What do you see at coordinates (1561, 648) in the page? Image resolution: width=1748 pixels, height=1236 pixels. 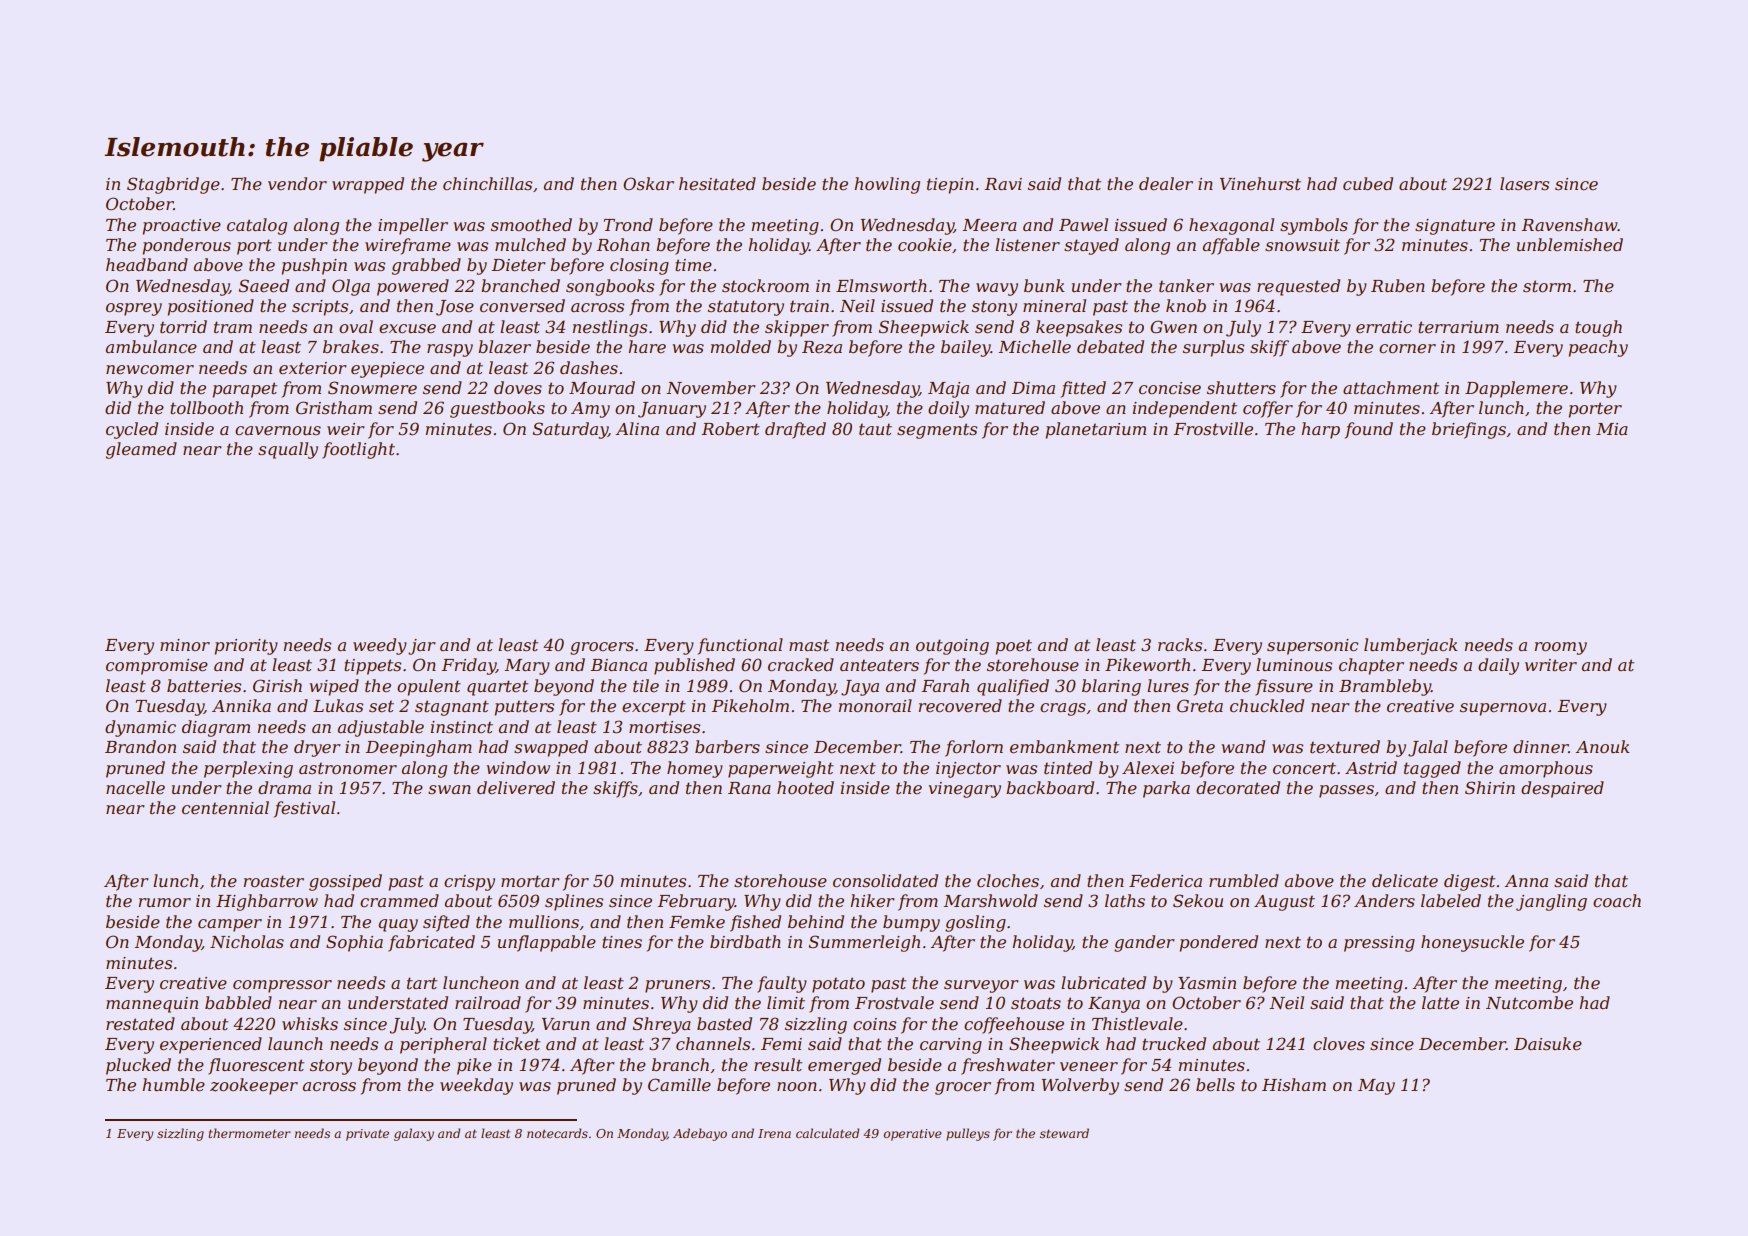 I see `roomy` at bounding box center [1561, 648].
